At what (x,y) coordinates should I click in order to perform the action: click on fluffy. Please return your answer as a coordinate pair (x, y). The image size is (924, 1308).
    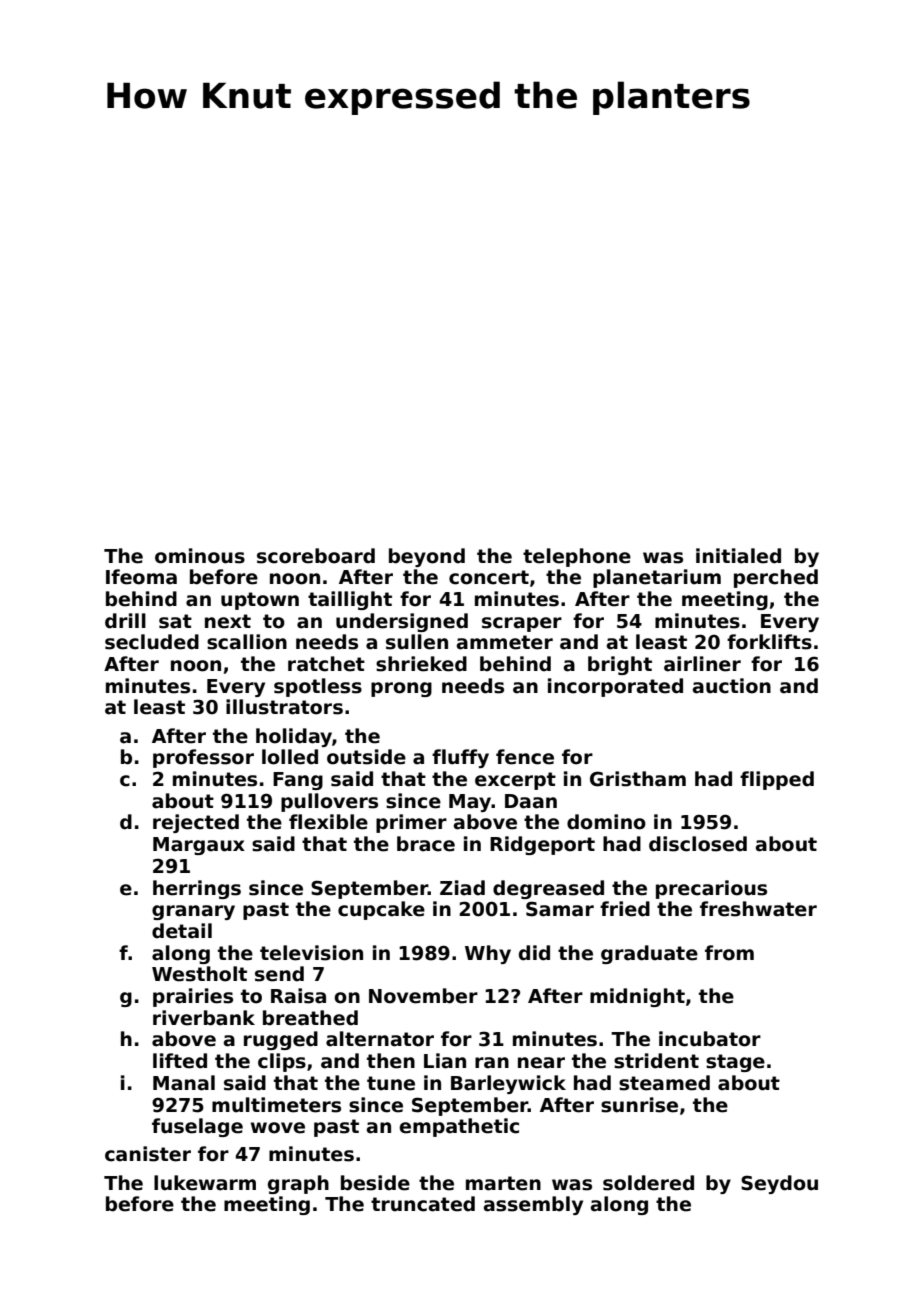
    Looking at the image, I should click on (460, 758).
